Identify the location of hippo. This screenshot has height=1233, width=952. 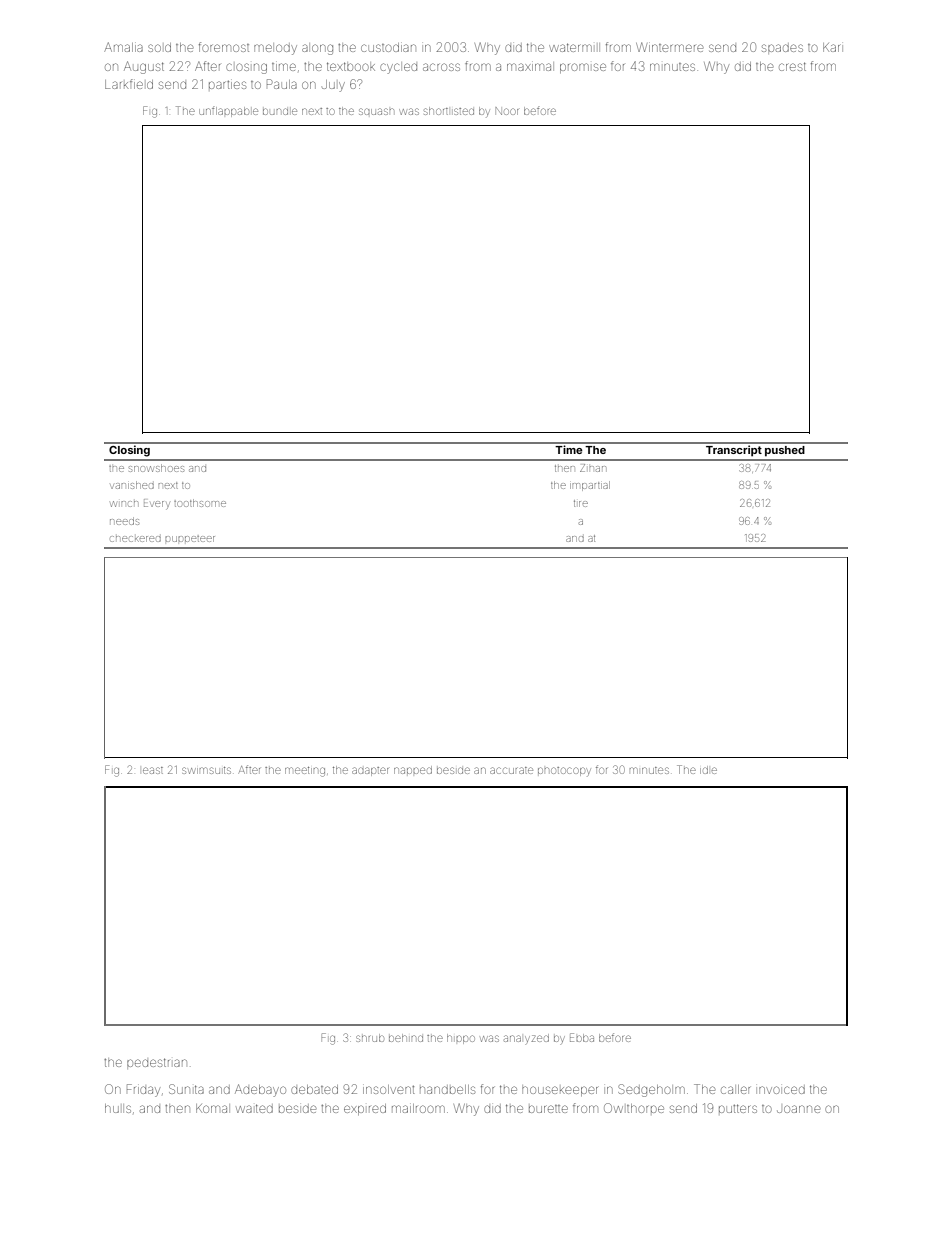
(461, 1039).
